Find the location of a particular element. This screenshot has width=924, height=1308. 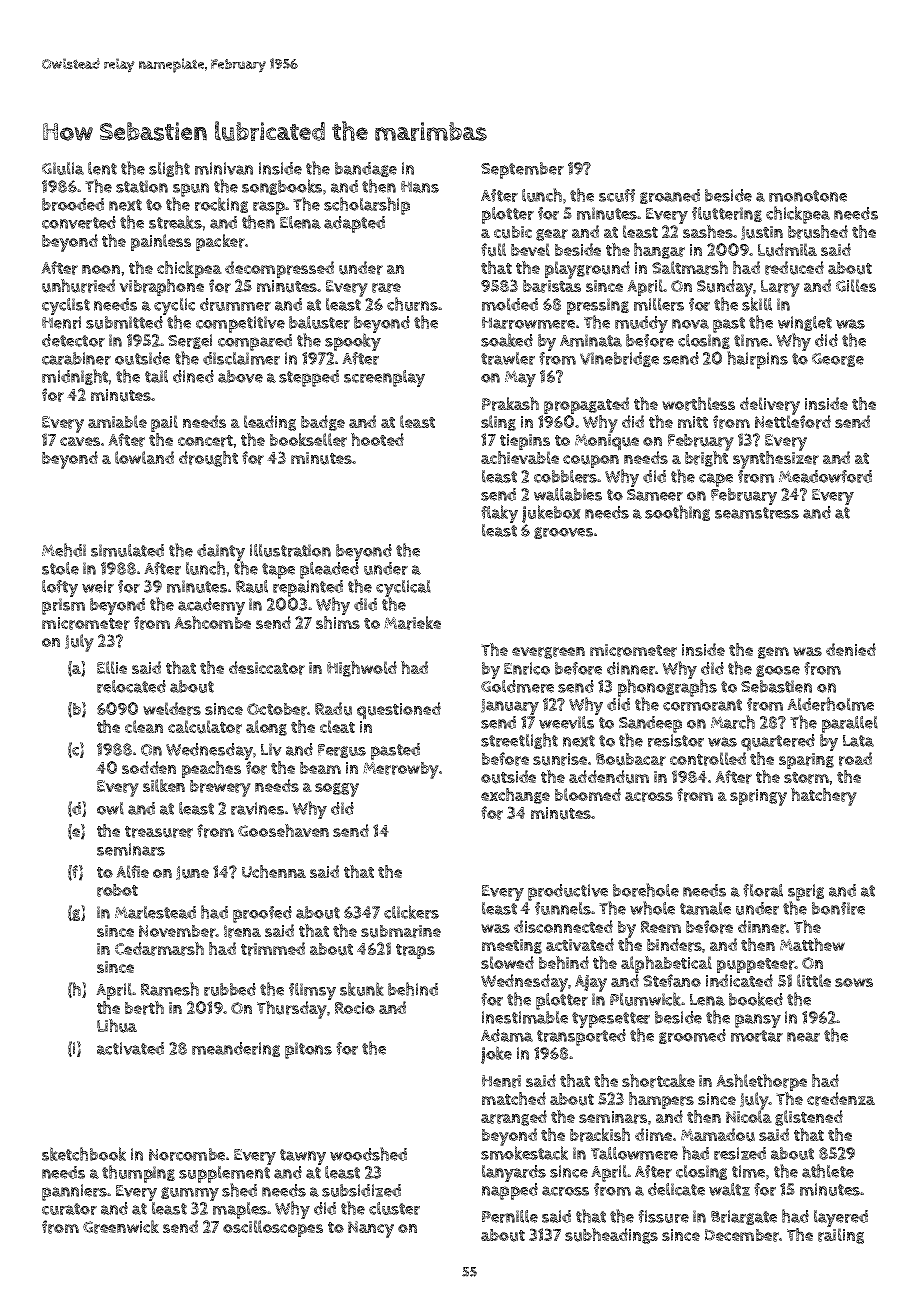

subheadings is located at coordinates (611, 1236).
